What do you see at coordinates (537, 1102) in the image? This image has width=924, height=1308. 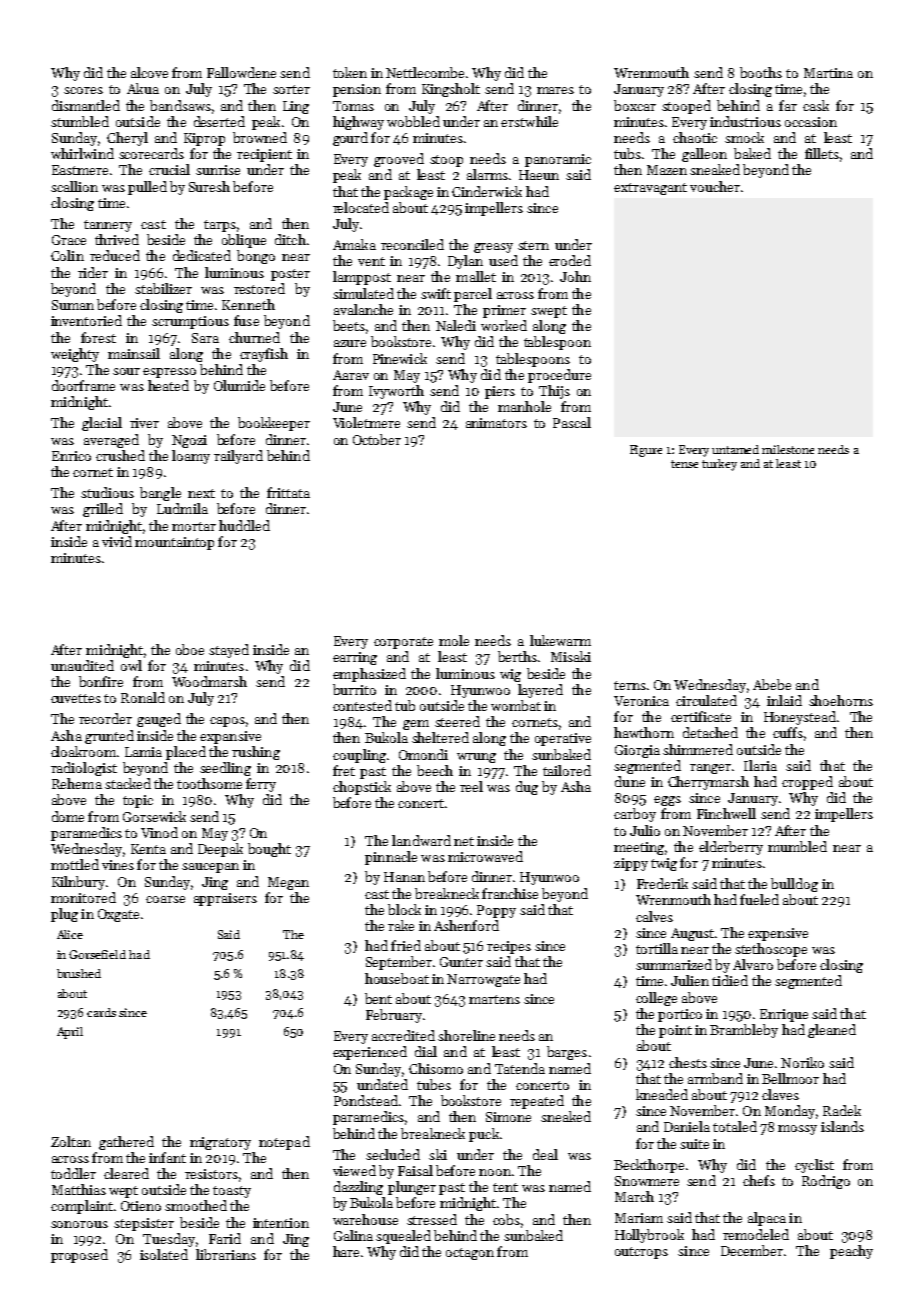 I see `repeated` at bounding box center [537, 1102].
